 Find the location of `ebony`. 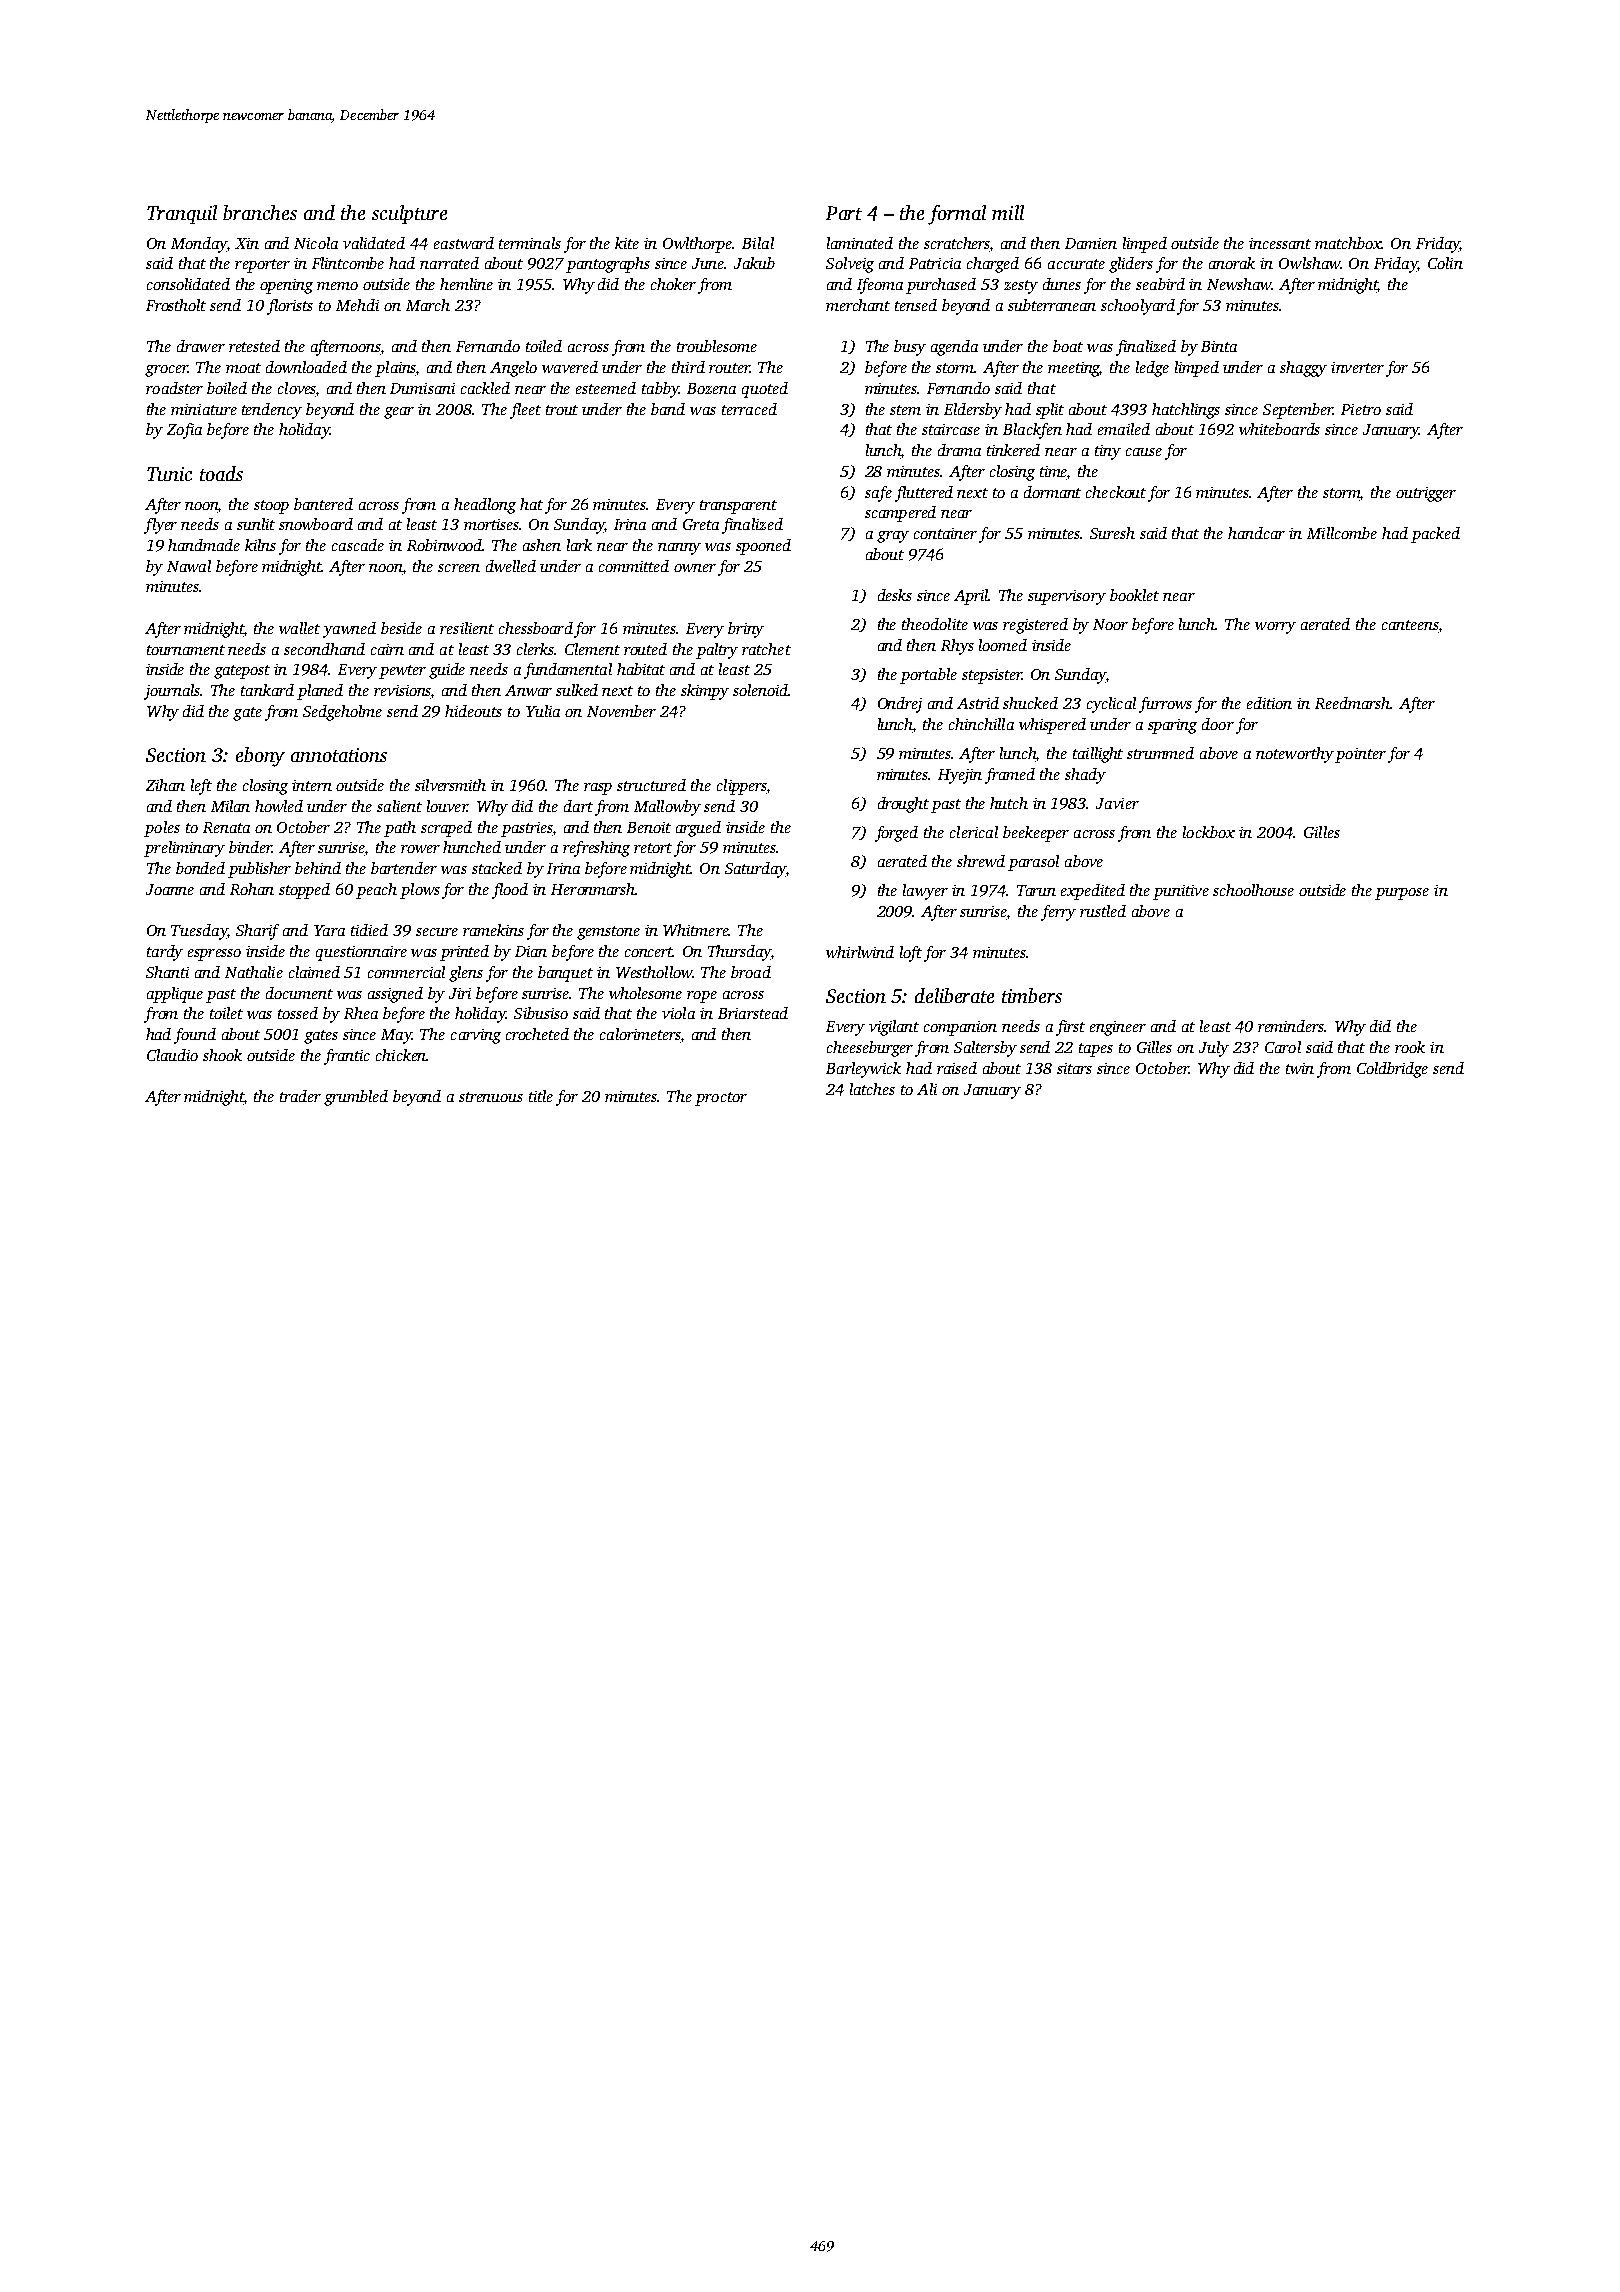

ebony is located at coordinates (260, 757).
